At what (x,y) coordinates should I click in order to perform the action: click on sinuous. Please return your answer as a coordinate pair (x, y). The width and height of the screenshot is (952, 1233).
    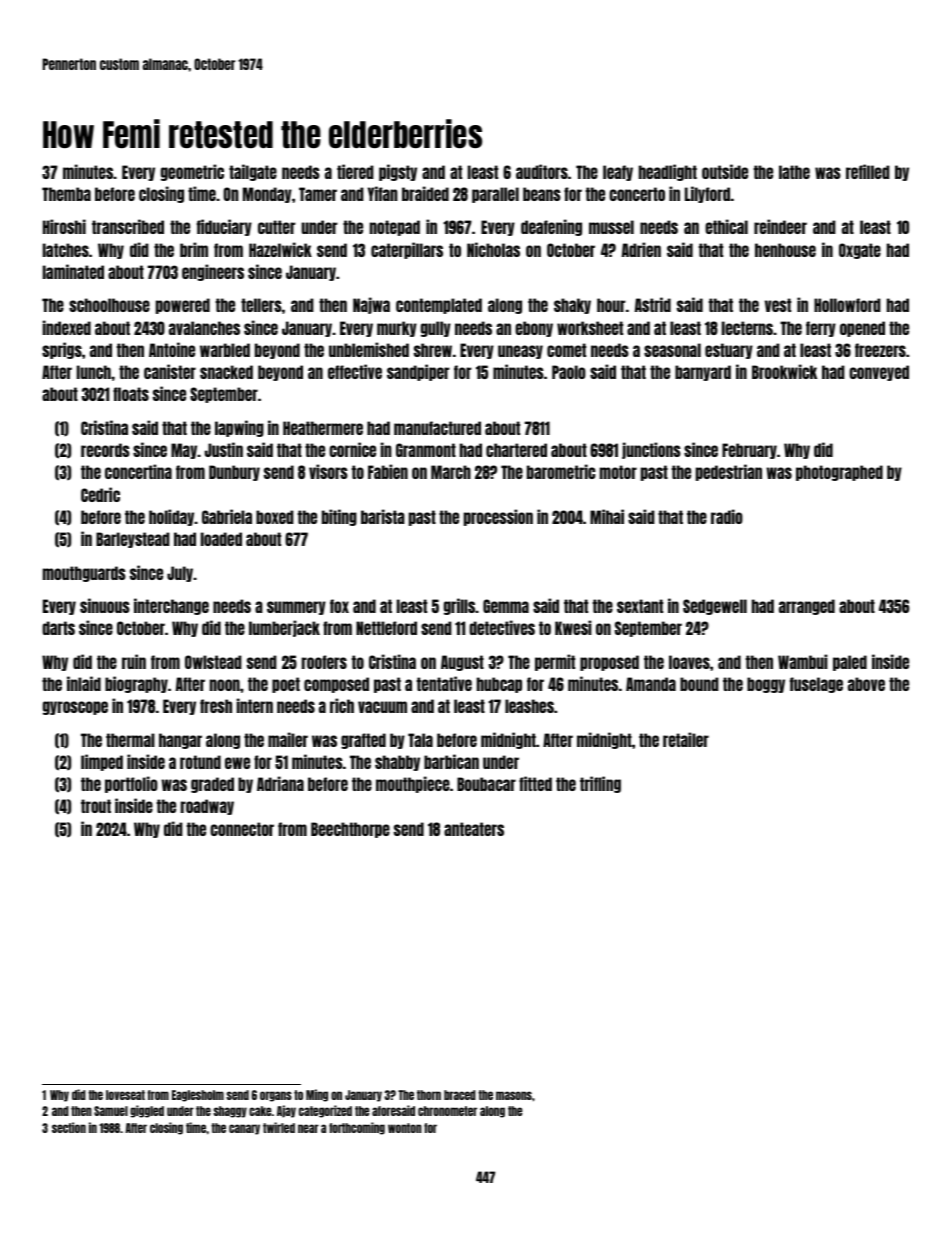
    Looking at the image, I should click on (105, 605).
